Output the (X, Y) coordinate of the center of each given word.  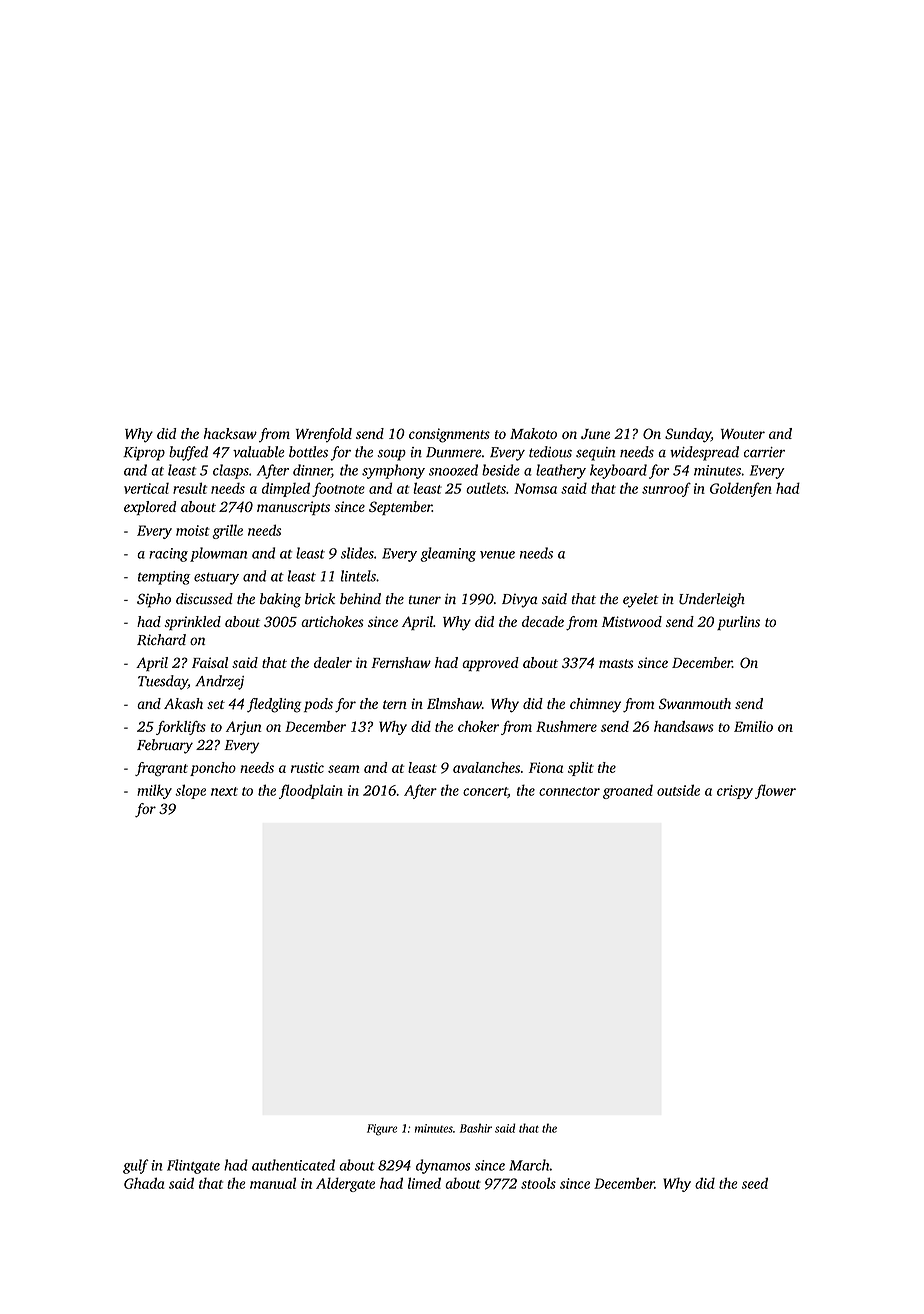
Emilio (753, 726)
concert (485, 792)
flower (775, 791)
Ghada (144, 1183)
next (224, 791)
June (595, 434)
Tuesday (163, 682)
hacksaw (230, 433)
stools (538, 1183)
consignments (449, 435)
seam (343, 769)
